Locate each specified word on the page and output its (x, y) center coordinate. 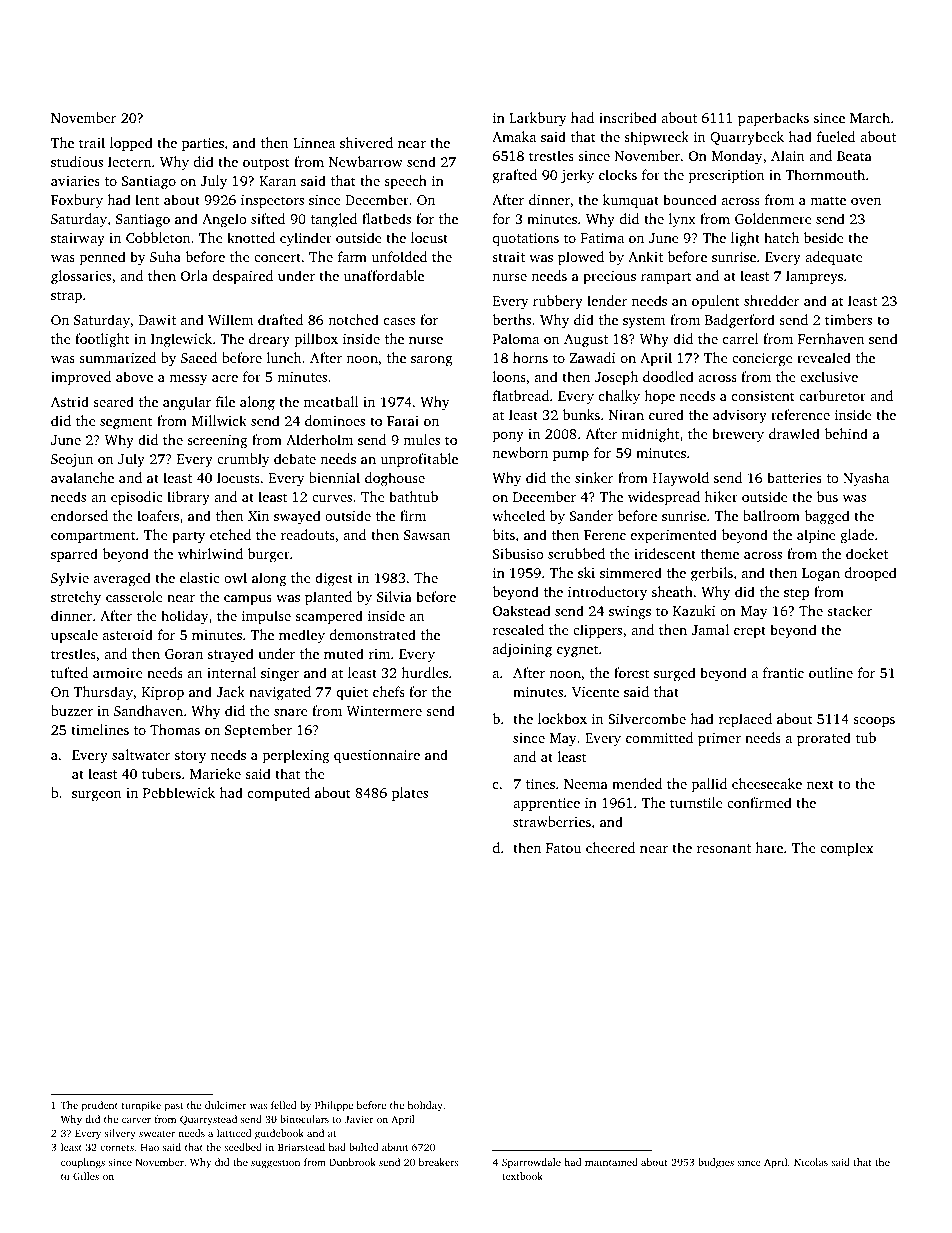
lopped (131, 144)
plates (410, 794)
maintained (611, 1162)
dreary (269, 340)
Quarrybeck (747, 138)
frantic (783, 672)
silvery (120, 1134)
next (820, 784)
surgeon (96, 796)
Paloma (516, 338)
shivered (366, 142)
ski (586, 572)
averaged (122, 579)
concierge (762, 360)
